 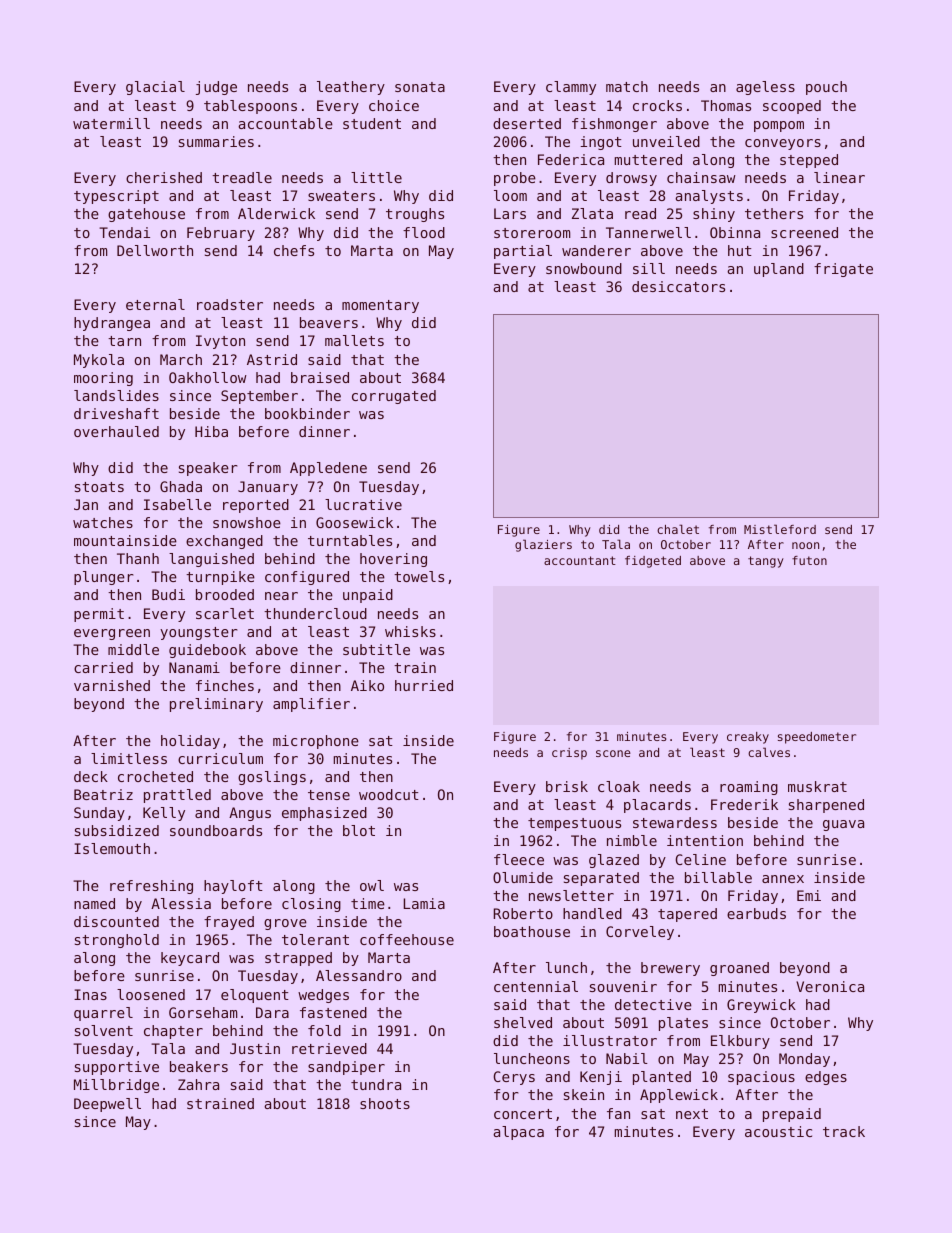 What do you see at coordinates (518, 1133) in the document?
I see `alpaca` at bounding box center [518, 1133].
